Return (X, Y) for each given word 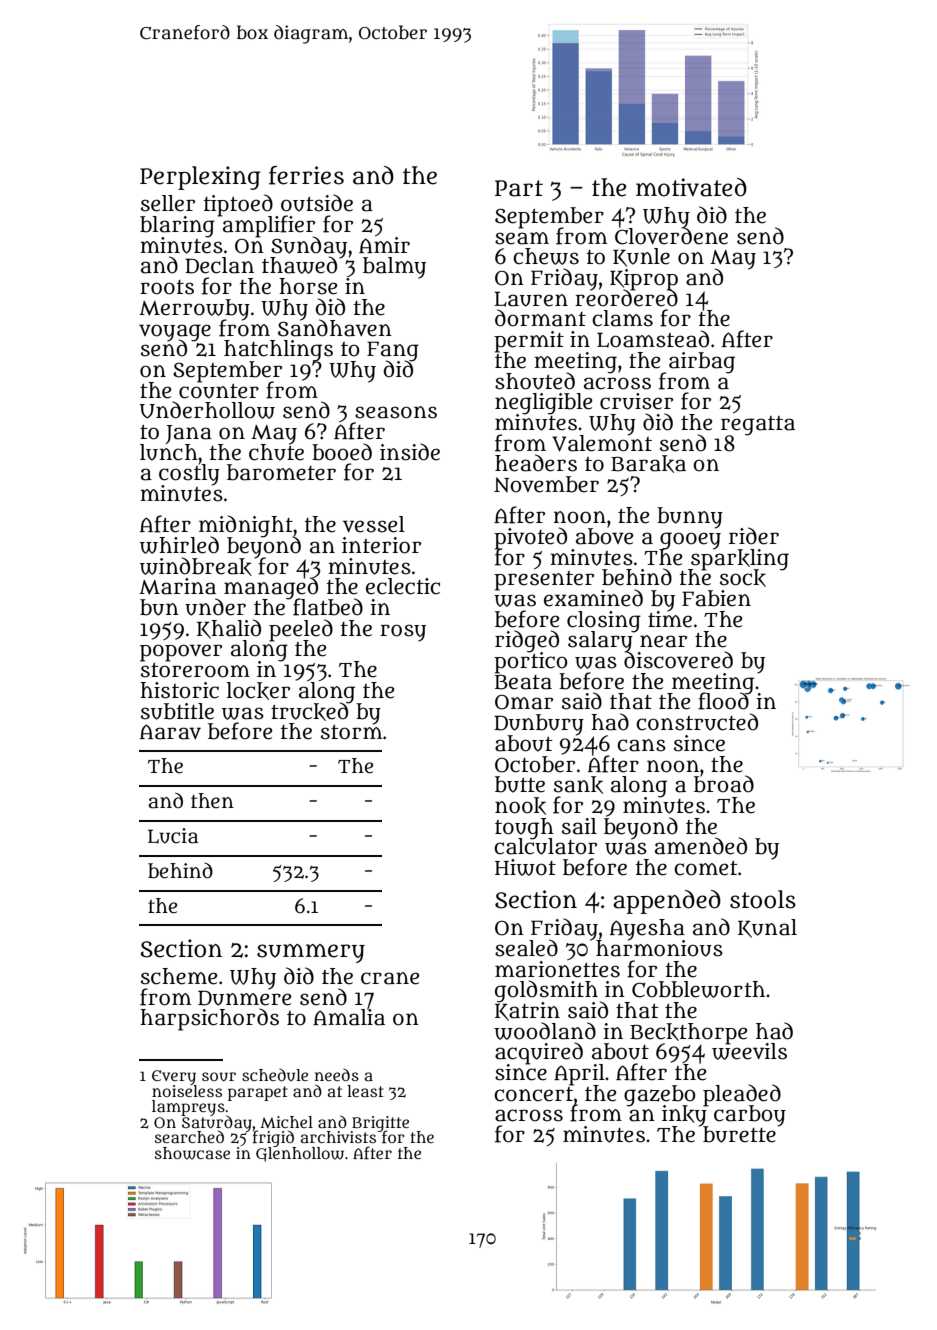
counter (219, 391)
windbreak (196, 567)
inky (685, 1115)
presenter (544, 581)
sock (743, 578)
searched (189, 1137)
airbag (702, 362)
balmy (394, 268)
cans (641, 745)
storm (351, 732)
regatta (758, 425)
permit (529, 341)
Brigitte (380, 1123)
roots (167, 287)
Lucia (173, 836)
